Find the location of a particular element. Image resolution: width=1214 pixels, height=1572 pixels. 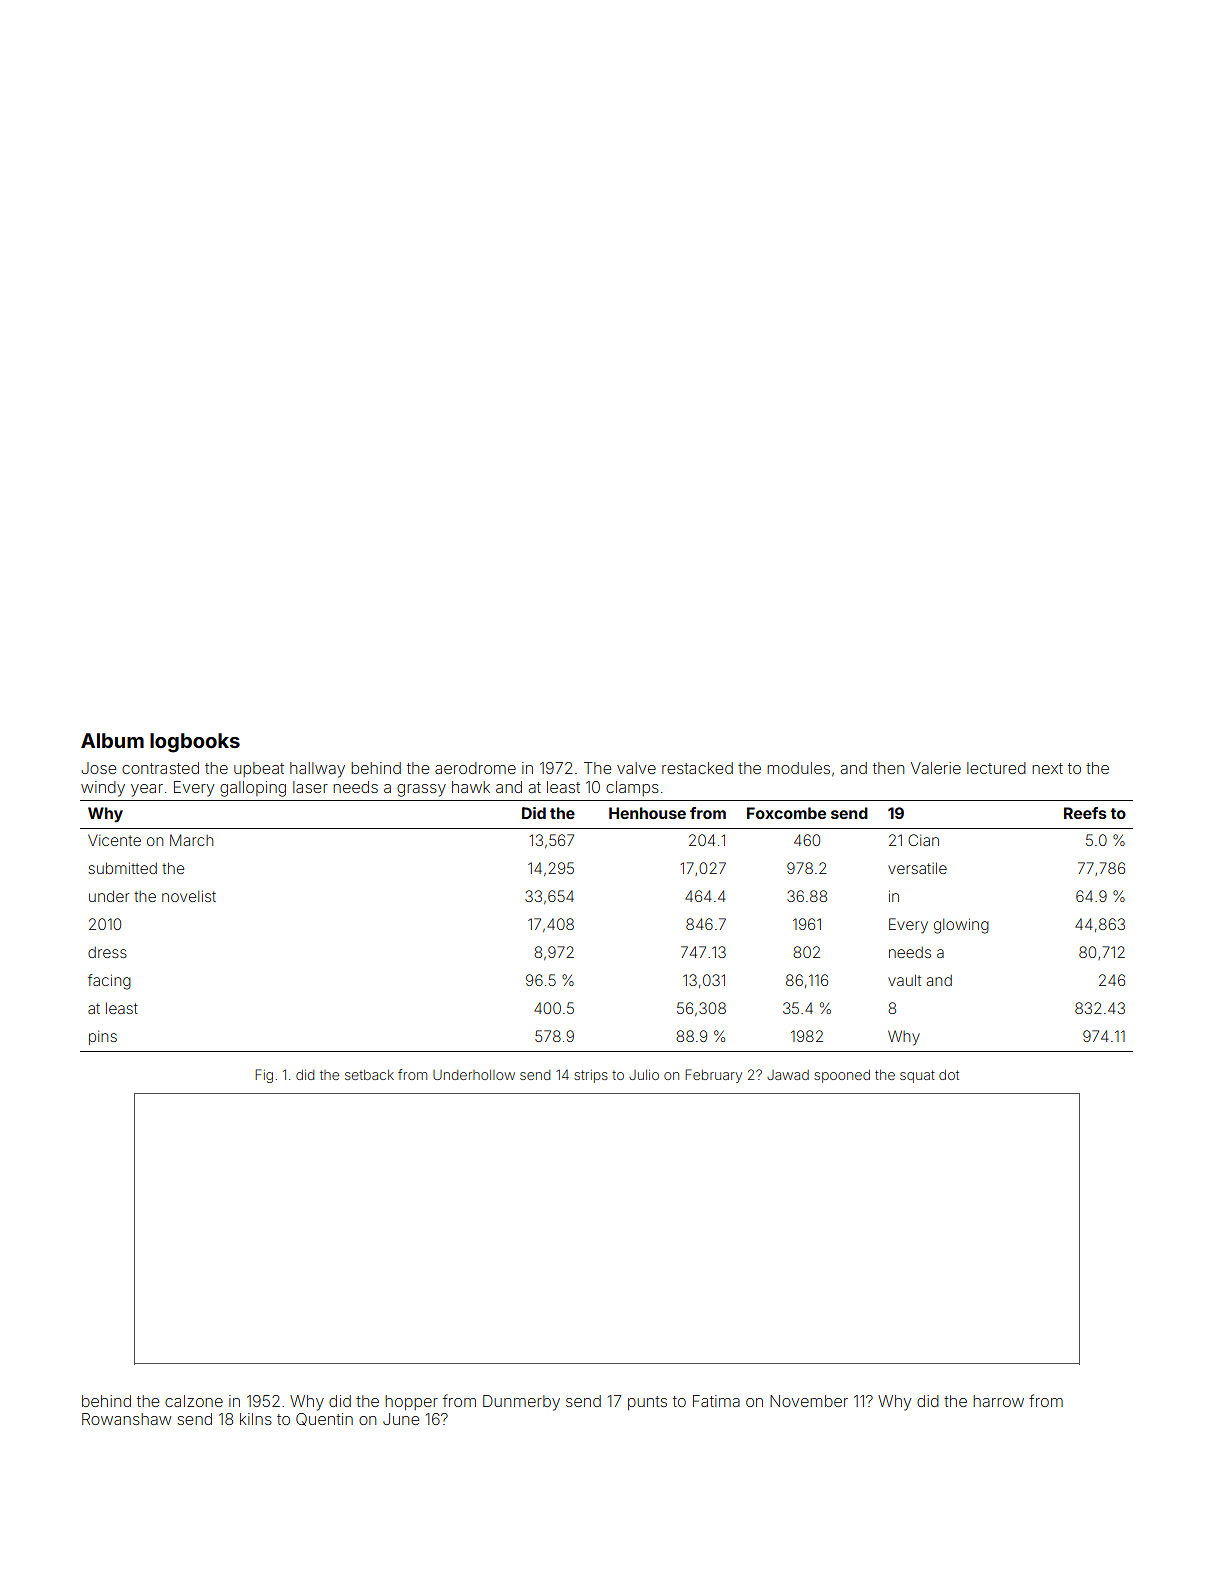

punts is located at coordinates (647, 1403).
